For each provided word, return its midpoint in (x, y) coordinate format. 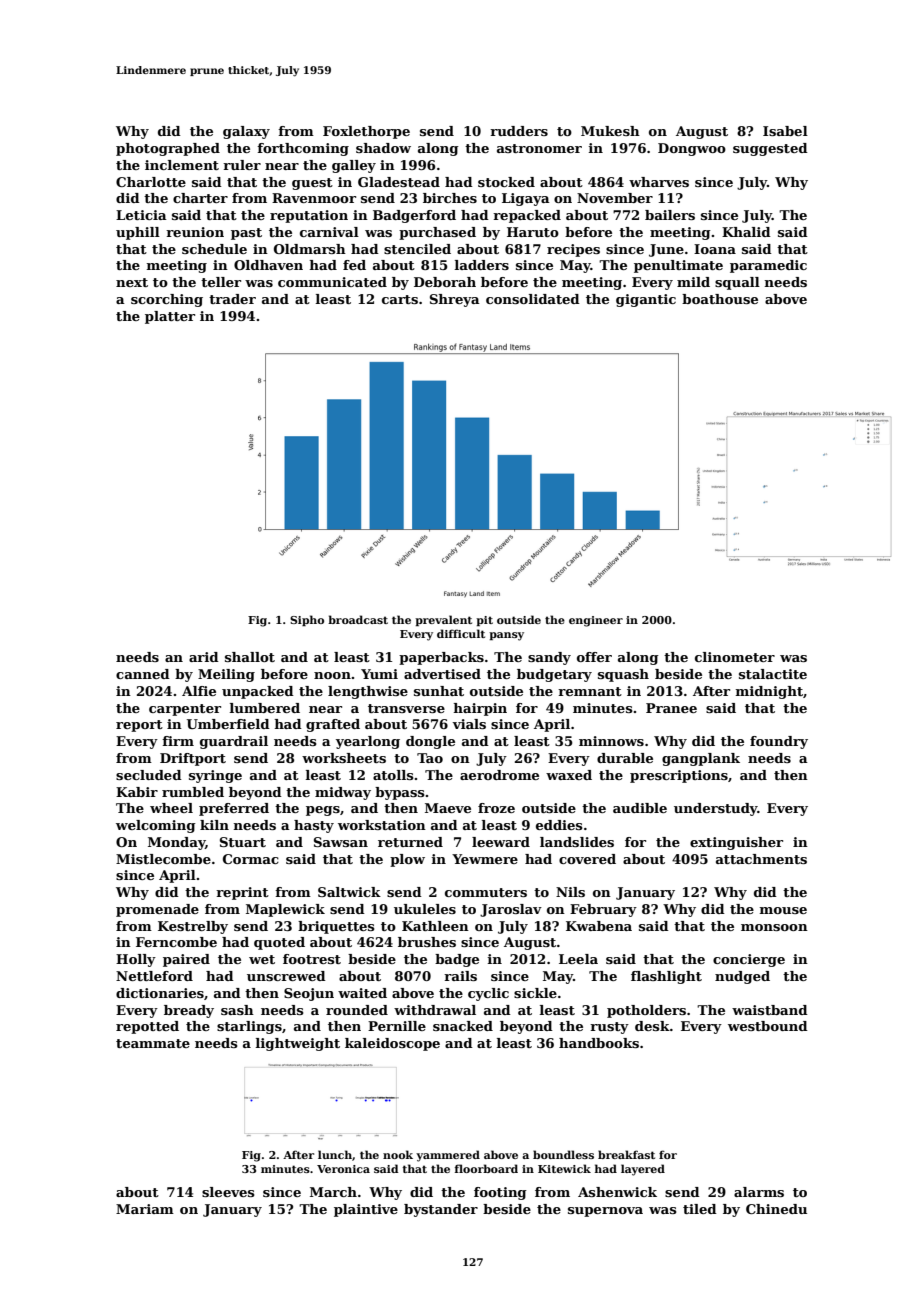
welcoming (156, 826)
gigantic (646, 300)
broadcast (358, 619)
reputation (309, 216)
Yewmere (485, 859)
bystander (441, 1210)
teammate (153, 1043)
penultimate (678, 266)
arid (204, 657)
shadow (383, 148)
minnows (611, 741)
